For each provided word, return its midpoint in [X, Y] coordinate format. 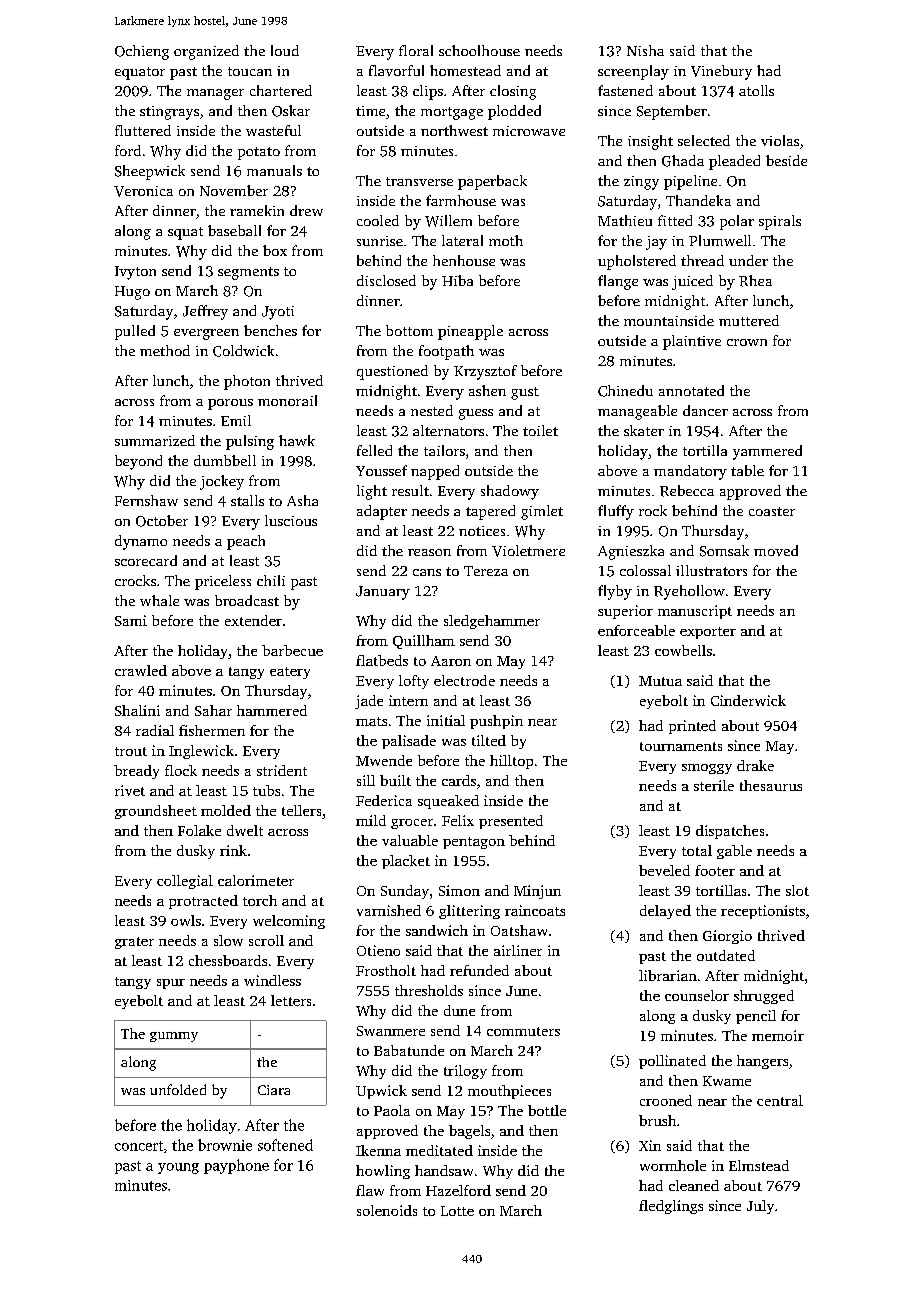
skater [644, 430]
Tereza [486, 571]
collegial [185, 882]
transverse [419, 181]
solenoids [387, 1210]
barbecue [292, 650]
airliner [518, 950]
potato [259, 153]
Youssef [381, 470]
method [165, 350]
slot [797, 890]
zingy [641, 183]
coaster [772, 511]
